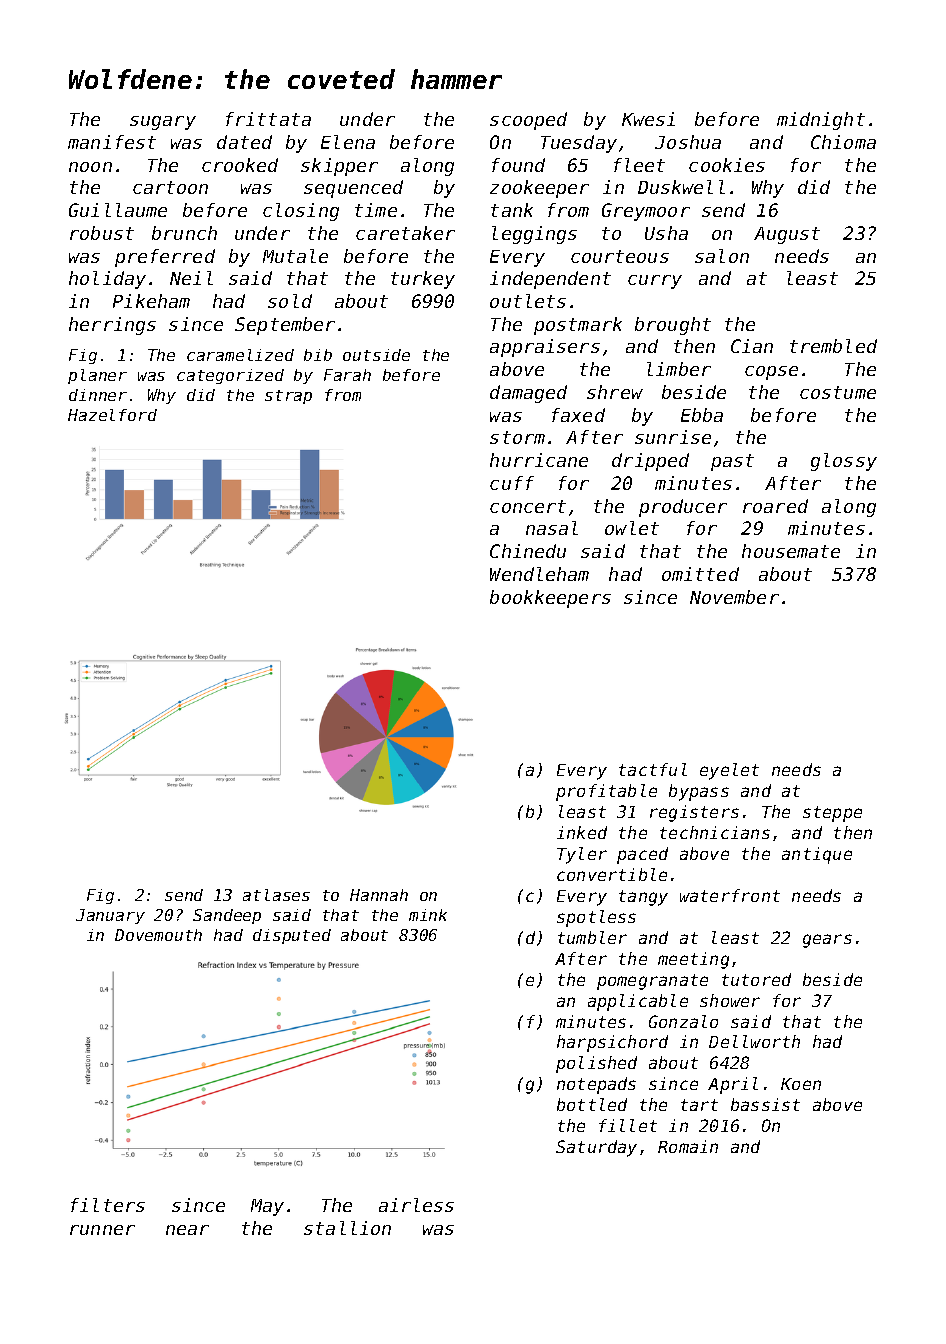  I want to click on glossy, so click(844, 462).
